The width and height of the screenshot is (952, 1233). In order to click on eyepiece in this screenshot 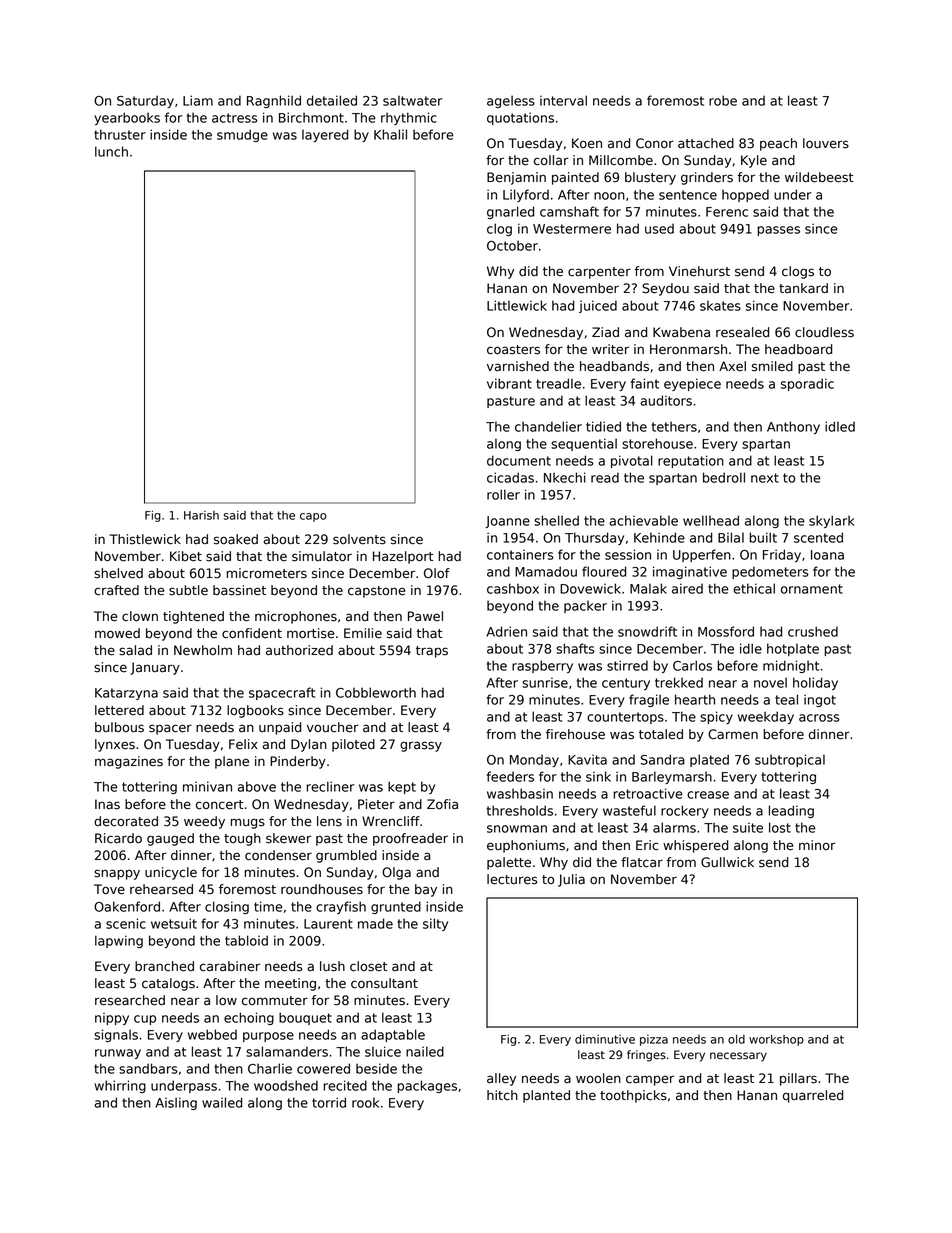, I will do `click(692, 384)`.
